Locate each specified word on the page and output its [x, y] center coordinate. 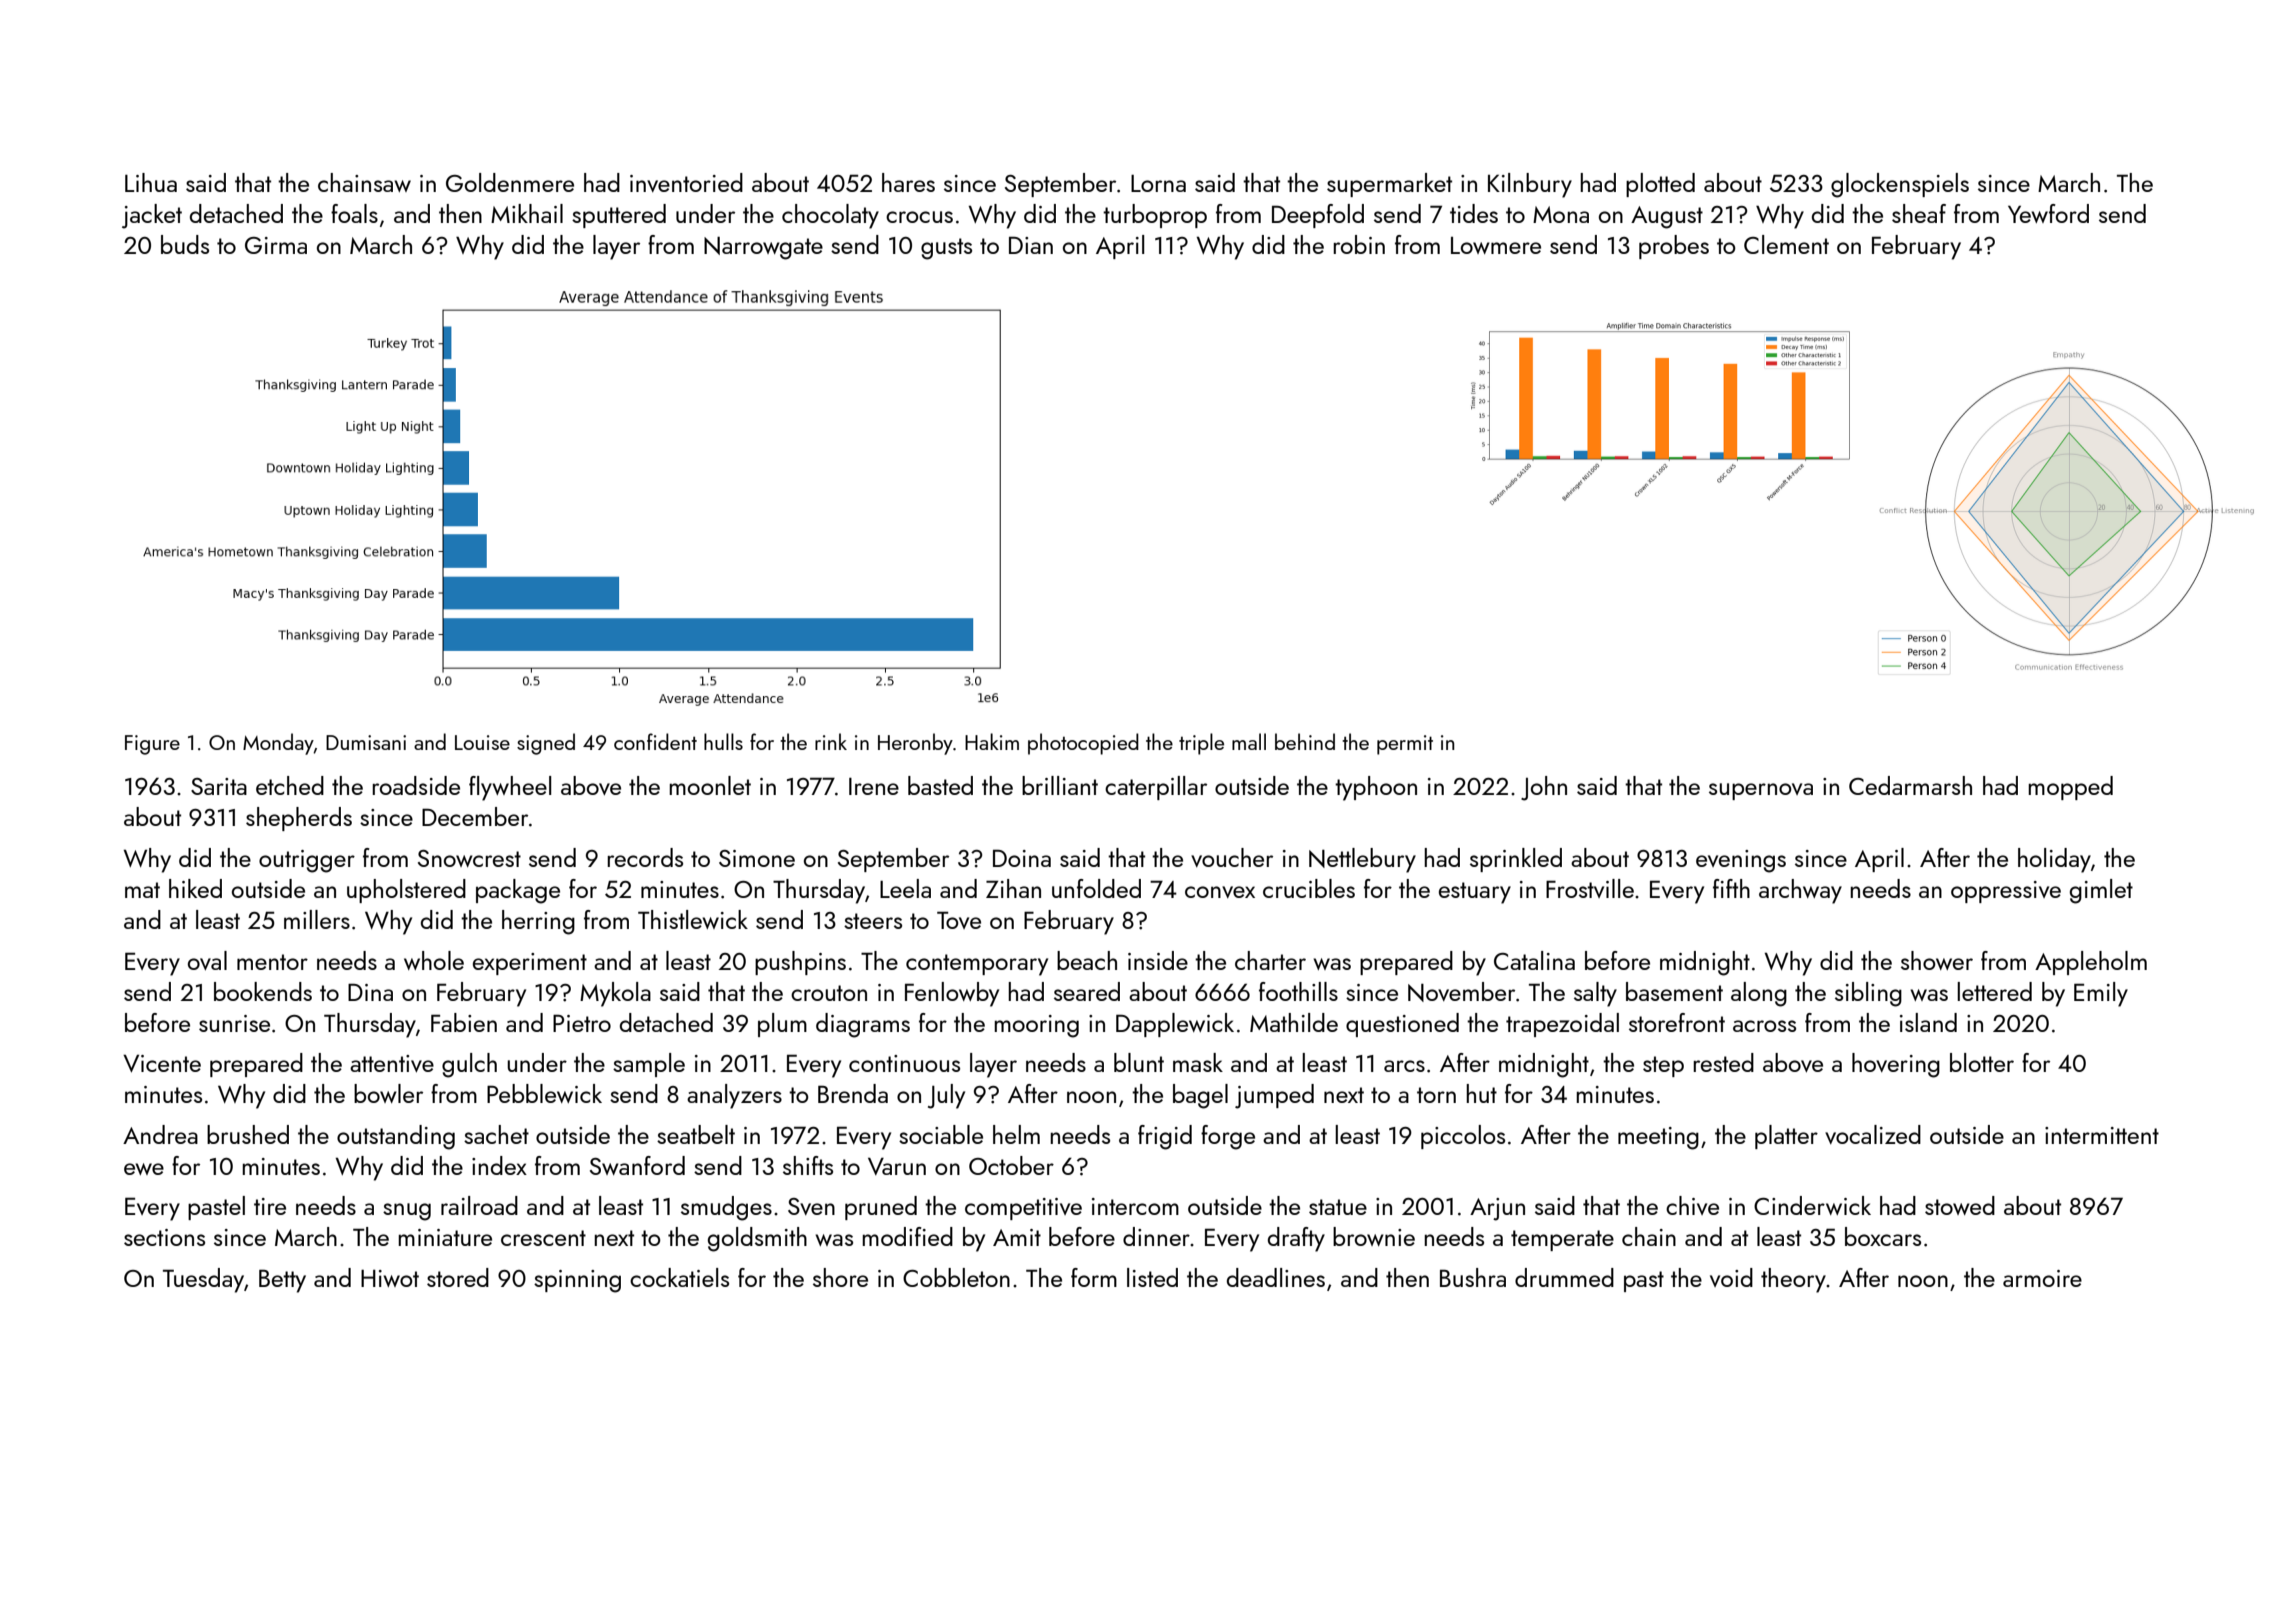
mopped [2070, 788]
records [645, 857]
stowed [1960, 1205]
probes [1674, 247]
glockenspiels [1900, 185]
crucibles [1309, 888]
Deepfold [1318, 216]
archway [1800, 891]
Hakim [992, 741]
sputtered [619, 216]
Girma [276, 245]
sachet [496, 1134]
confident [655, 741]
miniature [445, 1237]
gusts [946, 249]
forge [1228, 1137]
